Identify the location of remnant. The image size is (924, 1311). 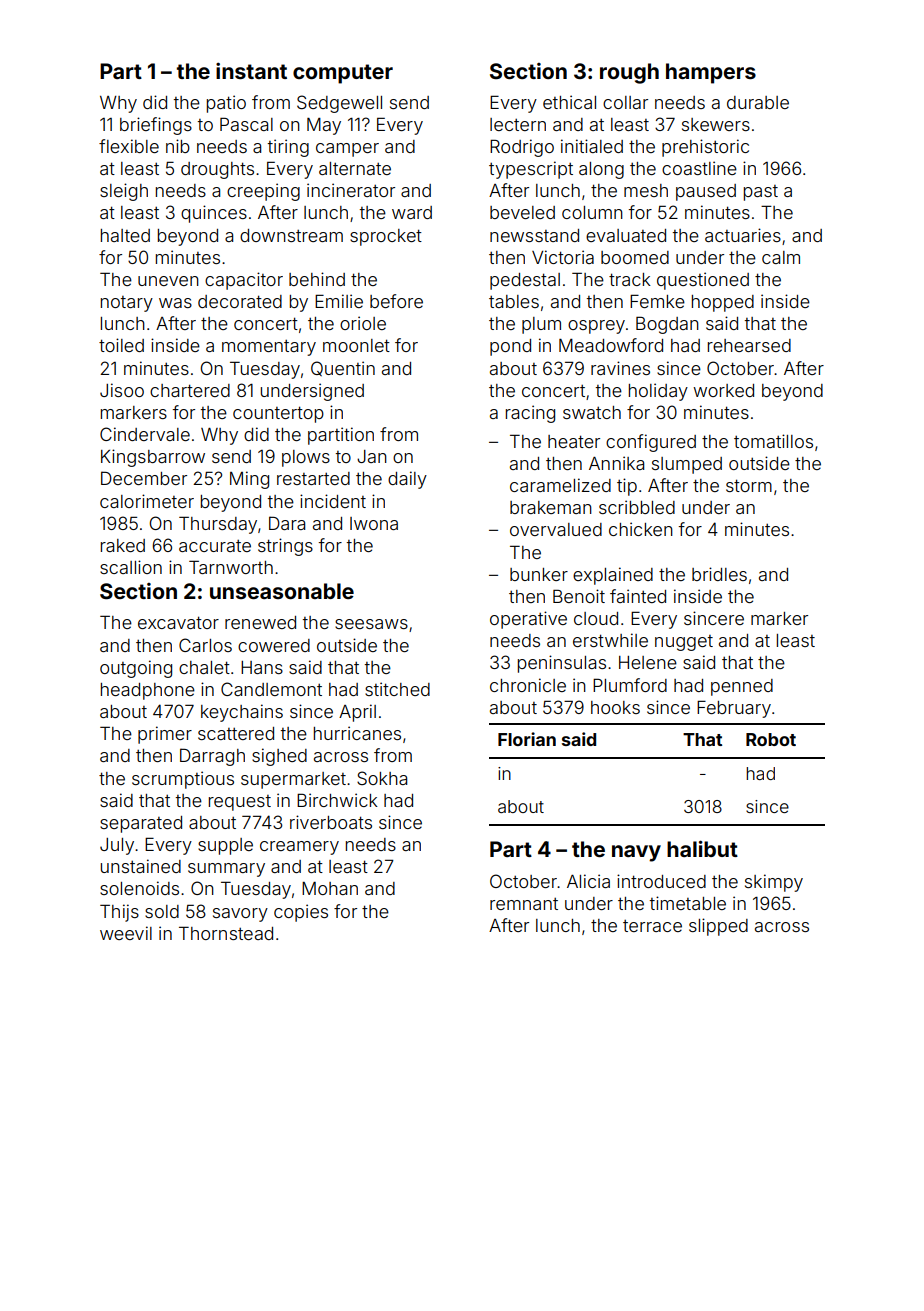
(524, 904).
